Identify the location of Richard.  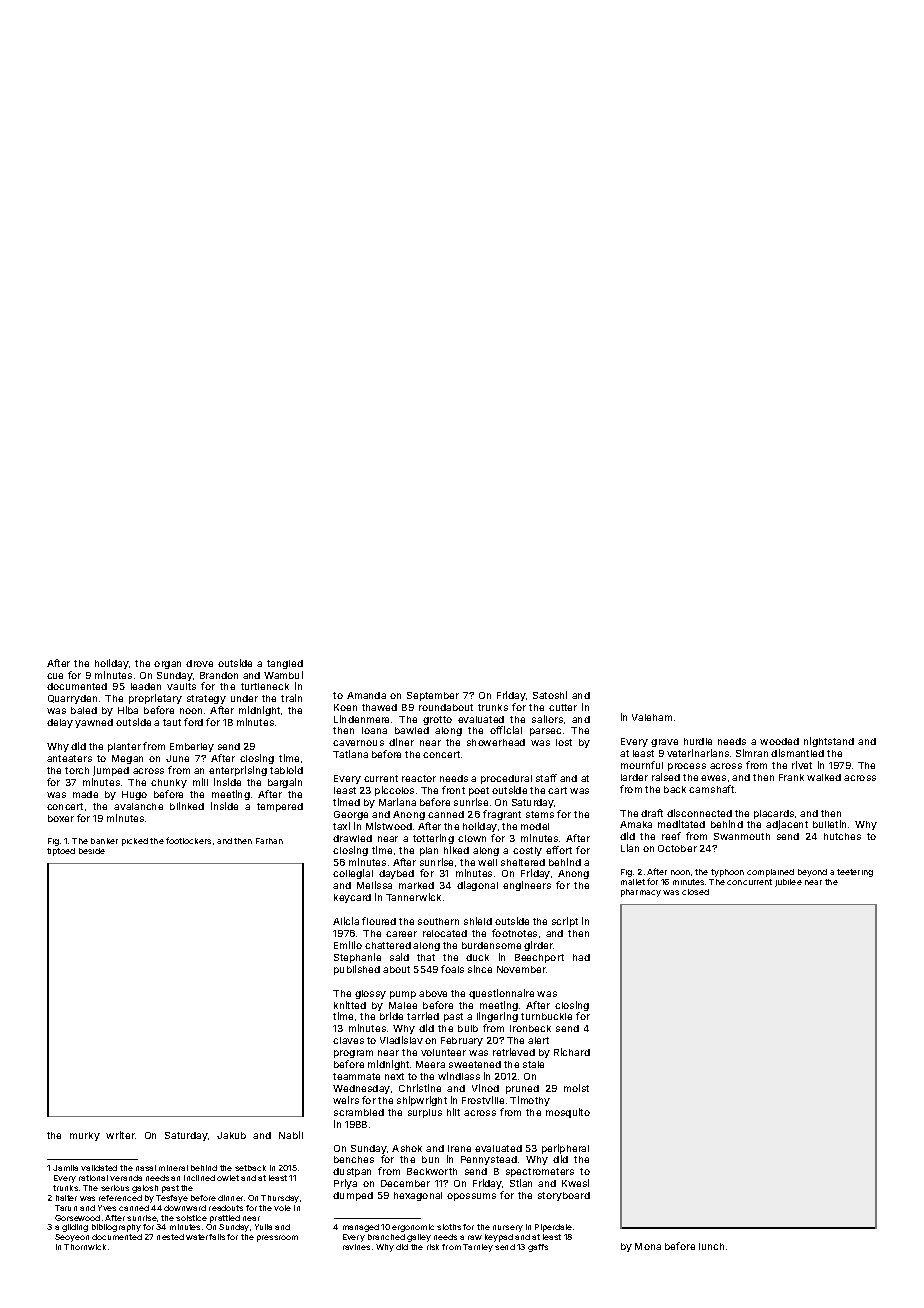
(572, 1052).
